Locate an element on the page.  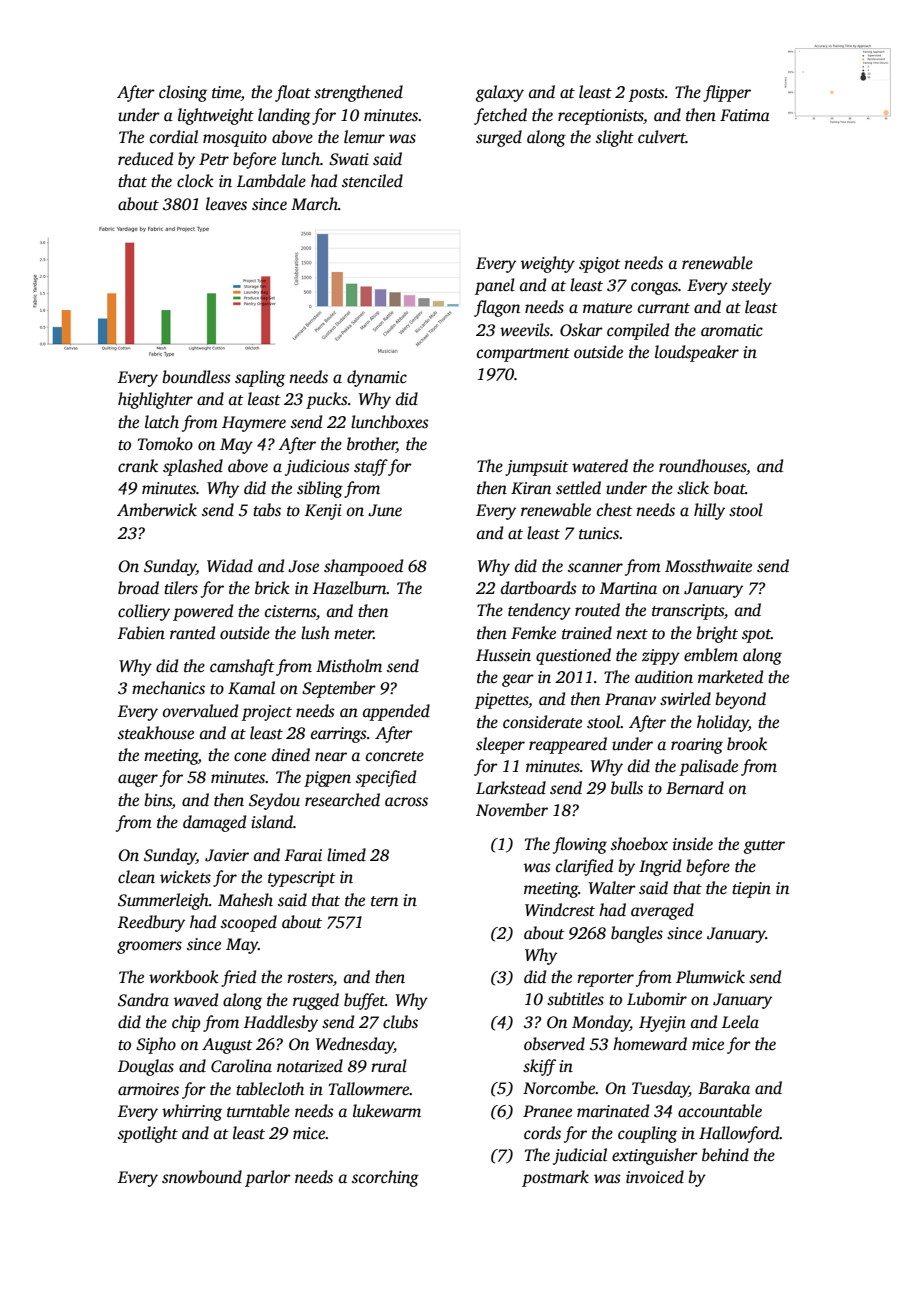
Fabien is located at coordinates (141, 633).
